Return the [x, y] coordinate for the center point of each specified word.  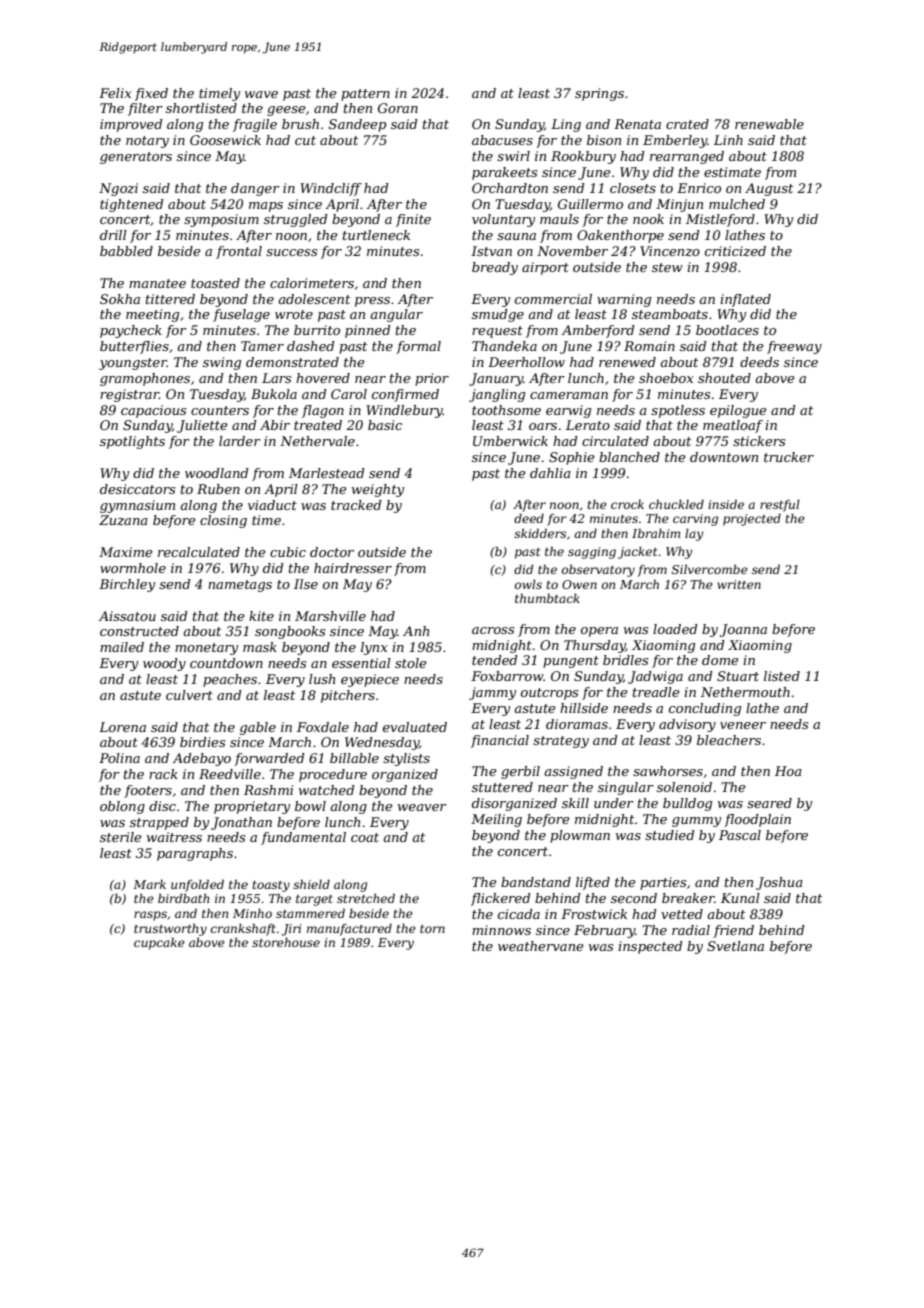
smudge [498, 315]
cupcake [159, 943]
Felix [115, 93]
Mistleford [720, 220]
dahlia [550, 473]
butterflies [134, 347]
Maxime [126, 552]
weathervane [541, 946]
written [739, 584]
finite [413, 220]
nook [648, 219]
